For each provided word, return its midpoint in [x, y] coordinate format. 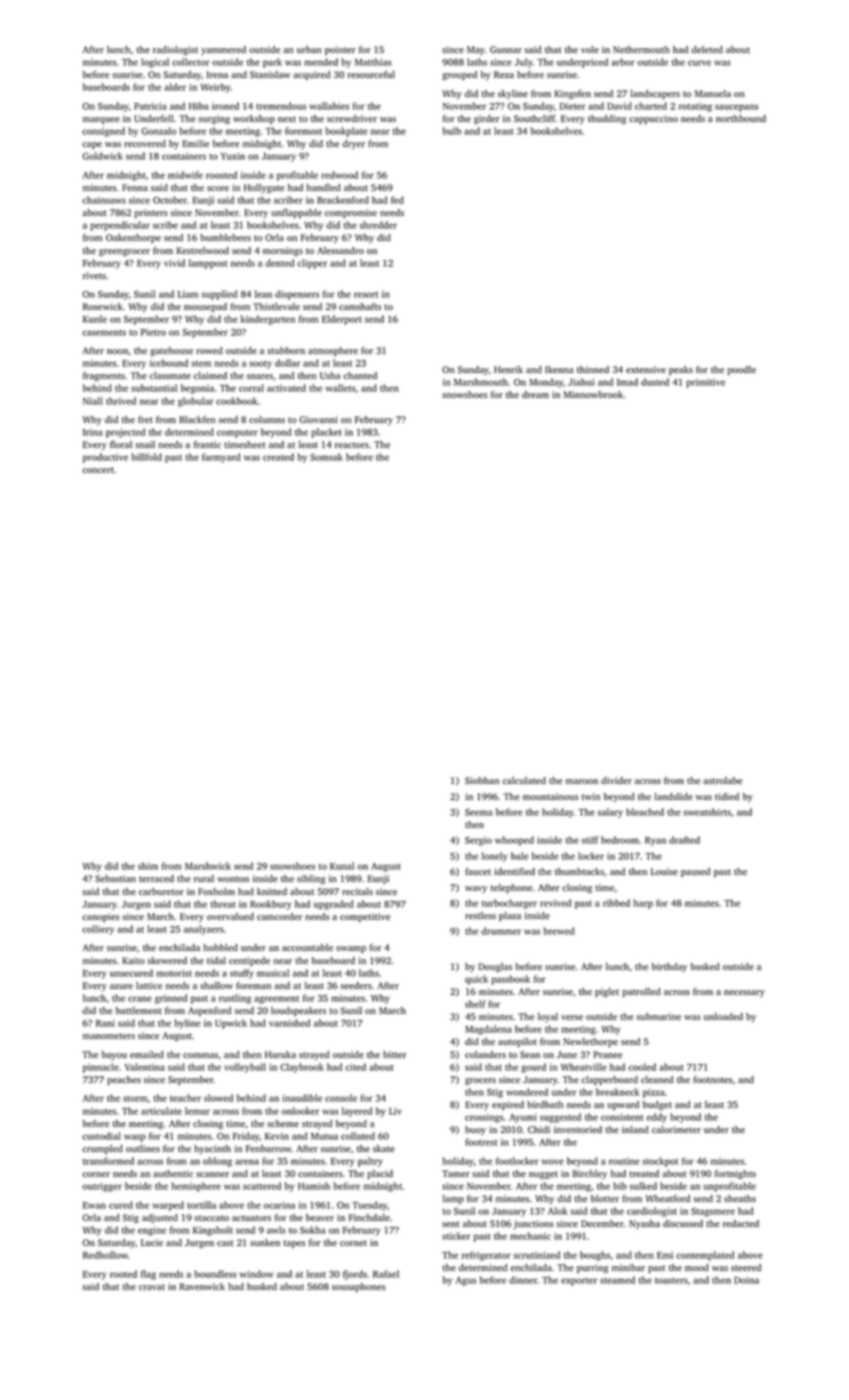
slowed [218, 1098]
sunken [265, 1242]
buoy [475, 1130]
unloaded [723, 1016]
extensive [646, 369]
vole [590, 49]
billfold [147, 457]
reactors [352, 445]
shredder [378, 225]
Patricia [150, 106]
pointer [340, 50]
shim [148, 866]
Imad [627, 382]
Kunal [342, 866]
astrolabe [722, 780]
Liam [188, 294]
